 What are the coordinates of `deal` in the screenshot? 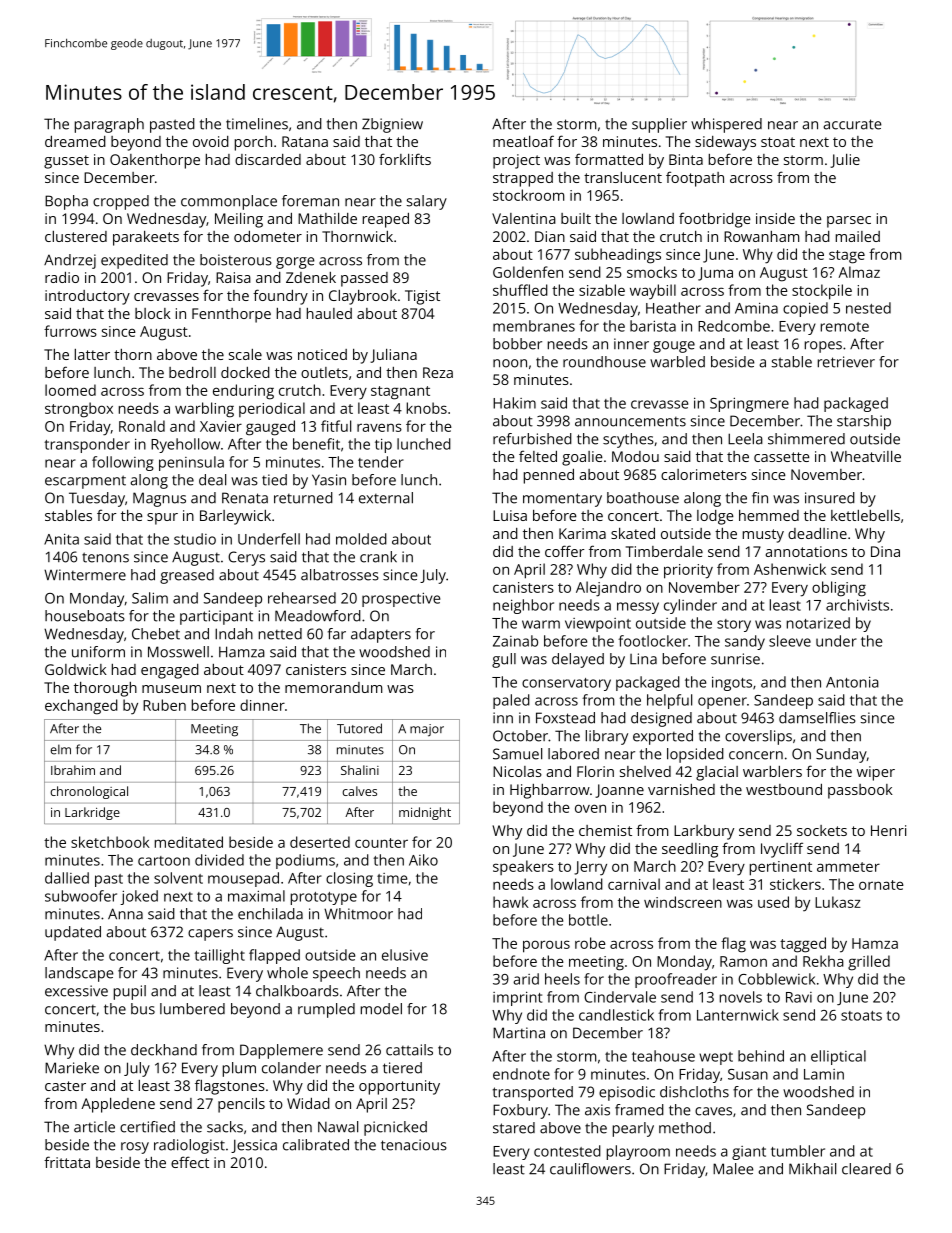 It's located at (212, 480).
